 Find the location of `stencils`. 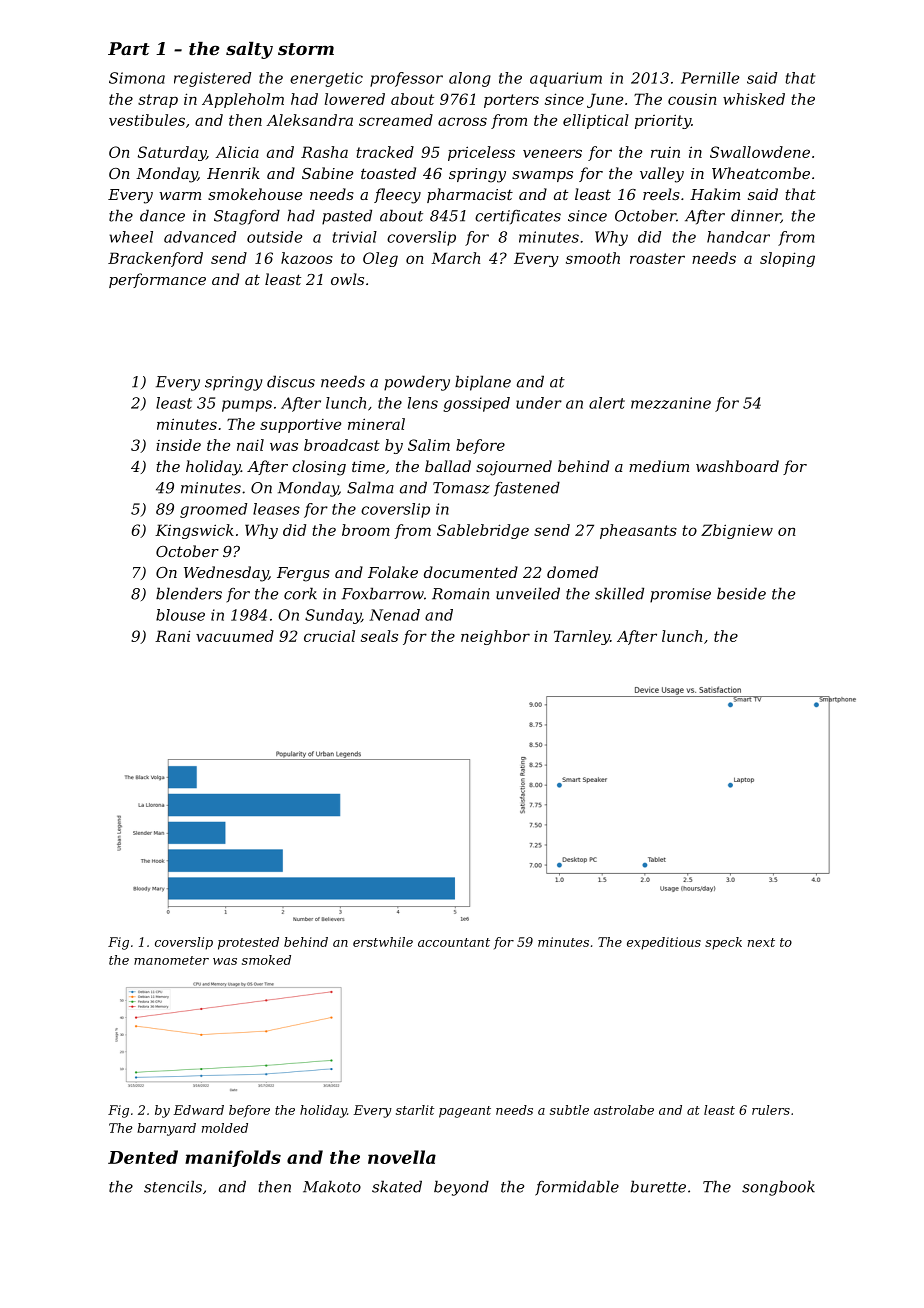

stencils is located at coordinates (173, 1186).
